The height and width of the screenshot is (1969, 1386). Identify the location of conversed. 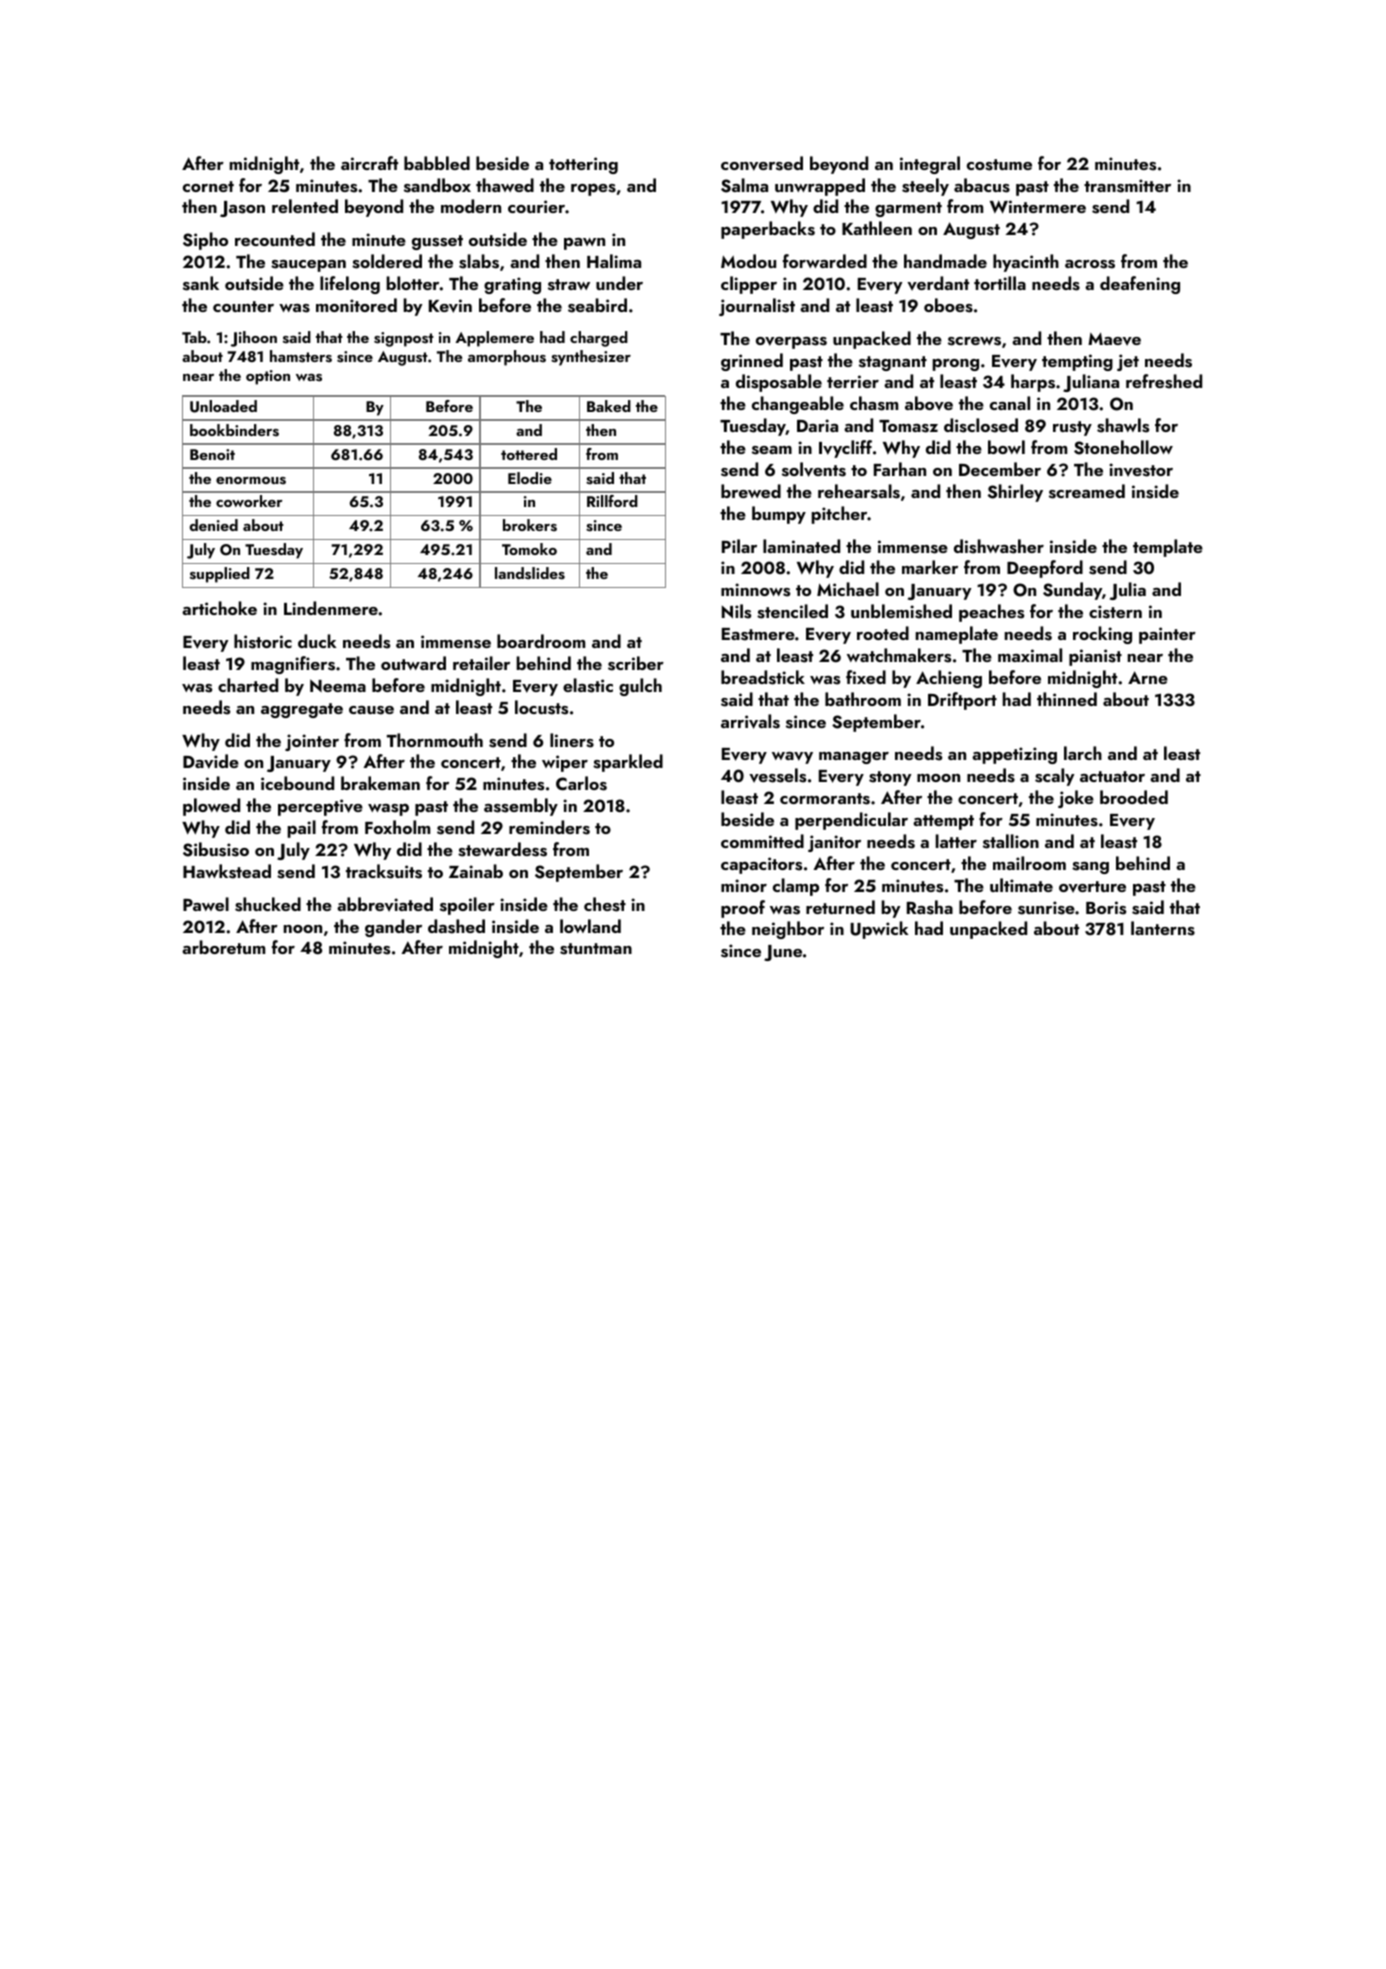
(762, 163).
